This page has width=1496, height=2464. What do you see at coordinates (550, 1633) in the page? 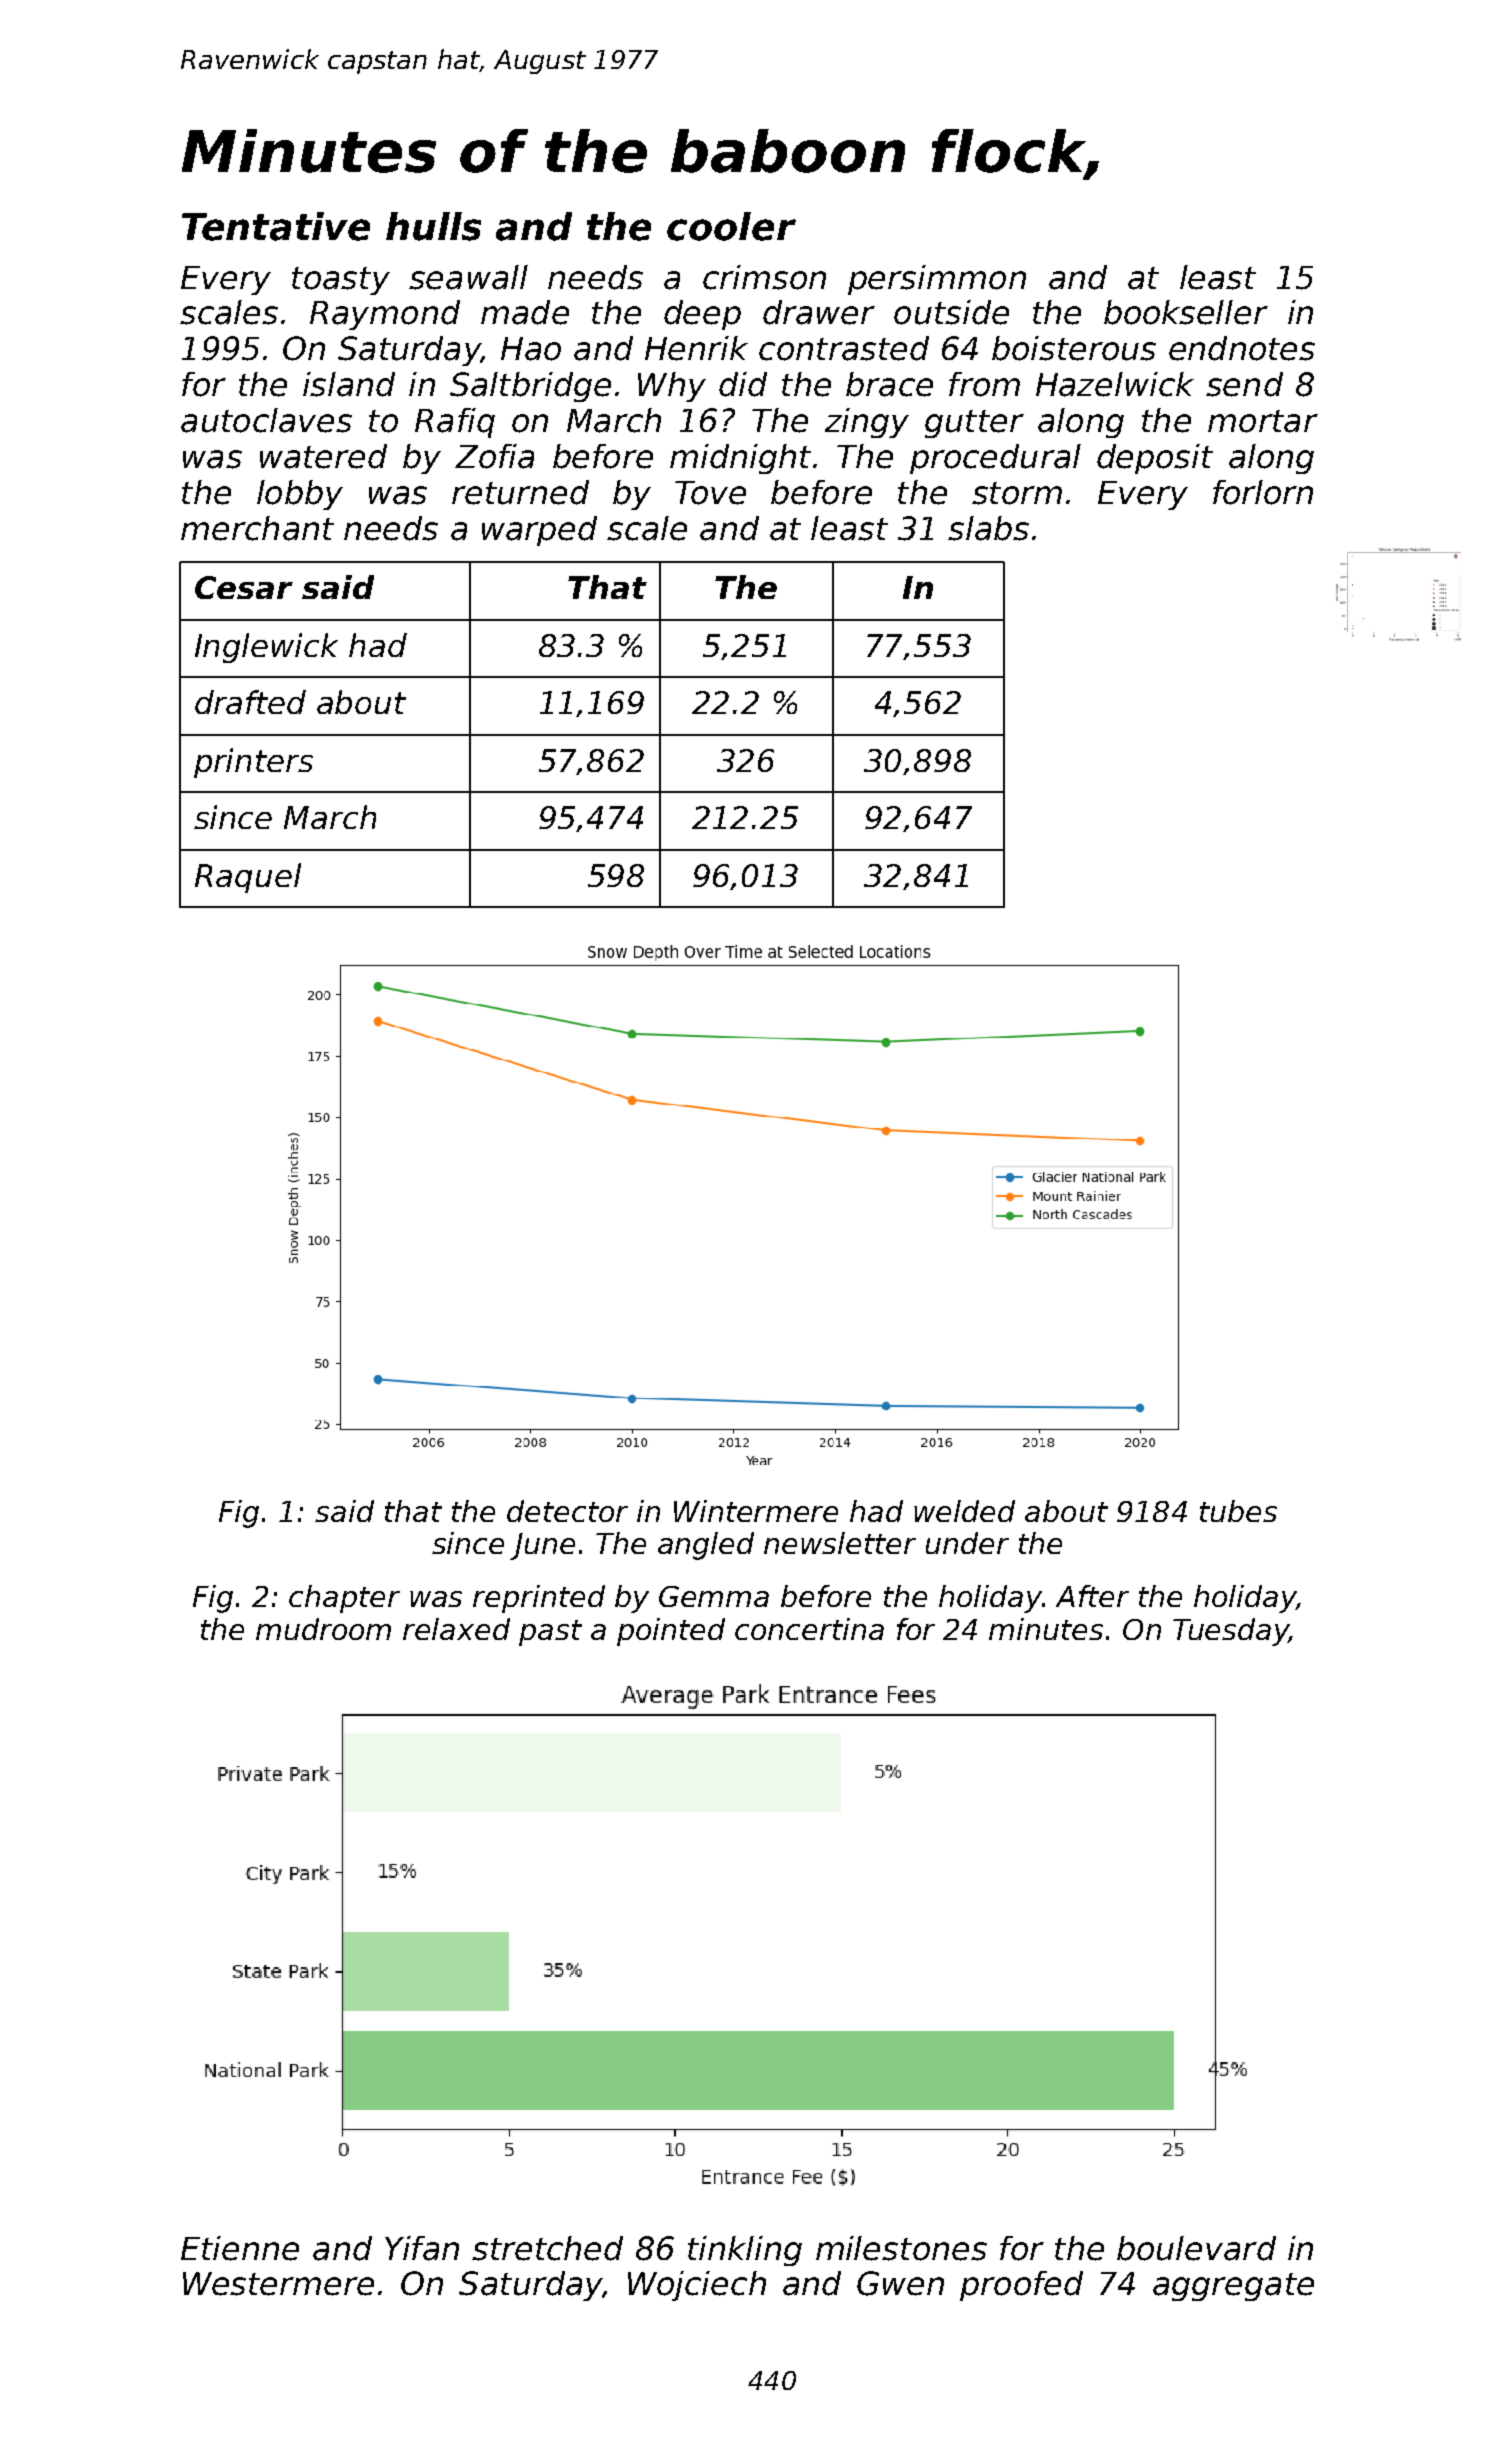
I see `past` at bounding box center [550, 1633].
